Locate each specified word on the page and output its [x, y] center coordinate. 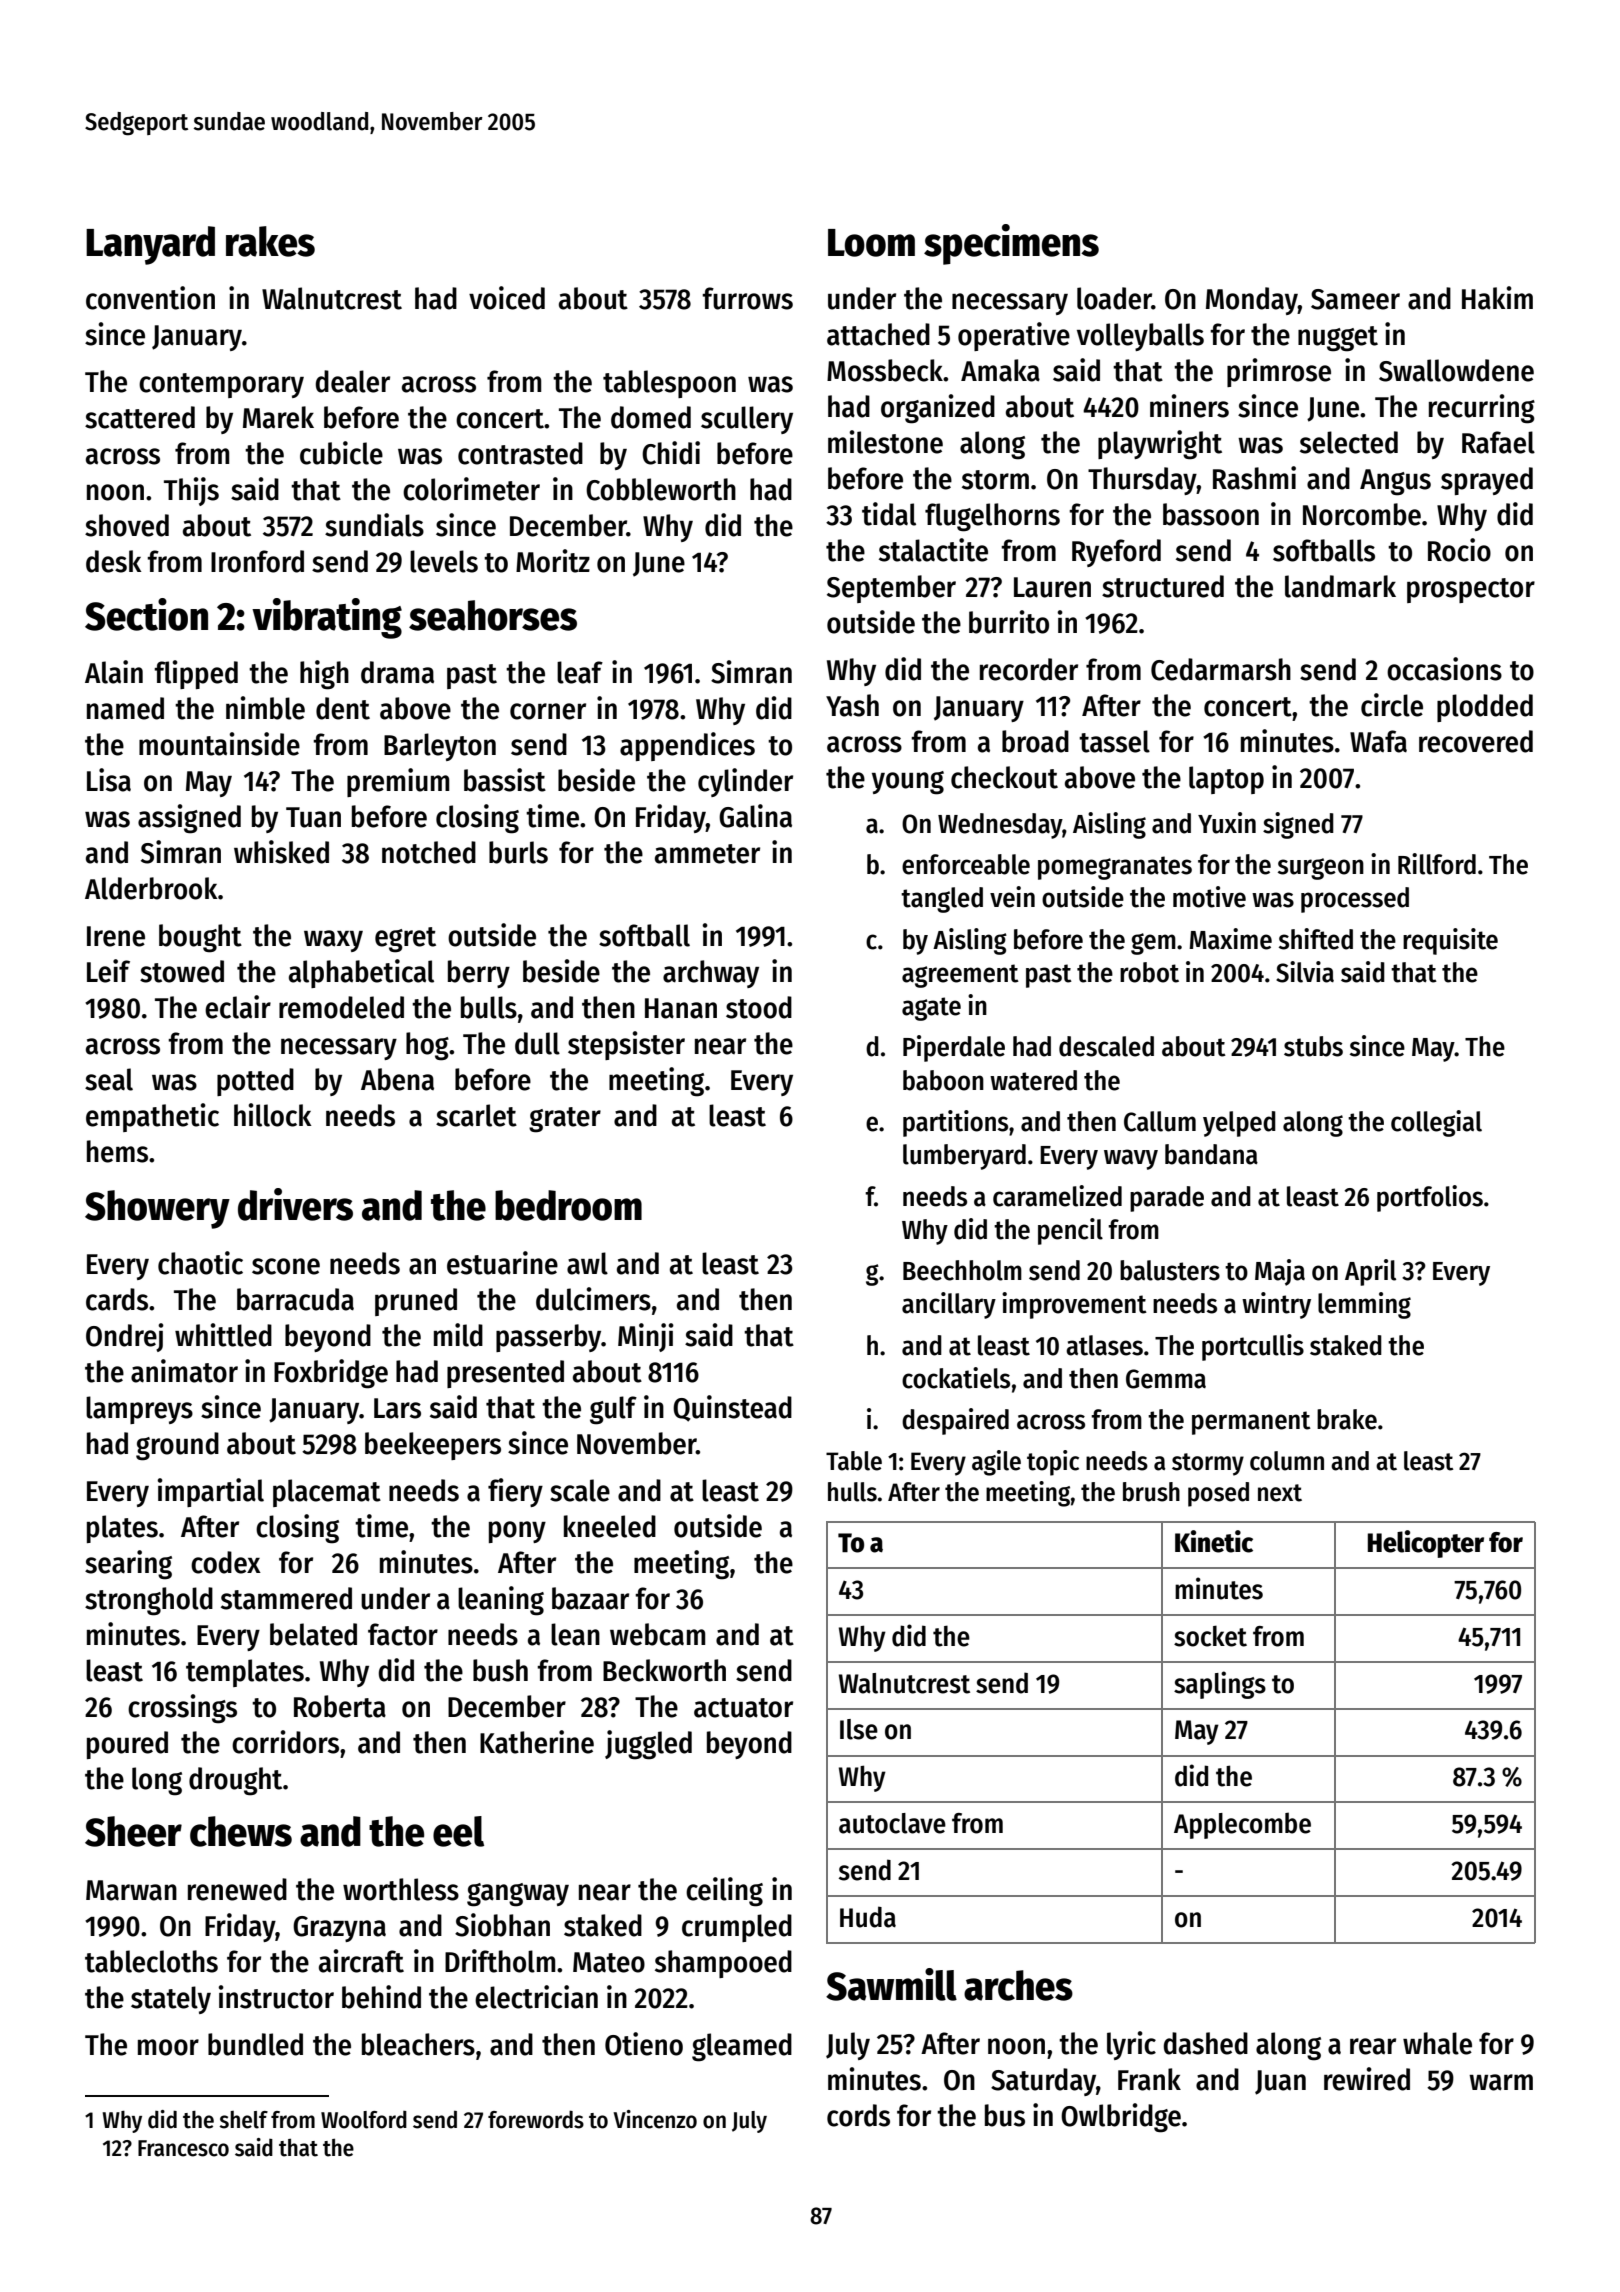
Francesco [183, 2148]
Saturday [1043, 2082]
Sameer [1355, 299]
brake [1347, 1419]
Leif [108, 971]
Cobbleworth [661, 489]
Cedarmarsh [1221, 669]
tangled [942, 900]
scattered [140, 417]
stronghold [149, 1601]
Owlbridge [1121, 2118]
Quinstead [732, 1408]
